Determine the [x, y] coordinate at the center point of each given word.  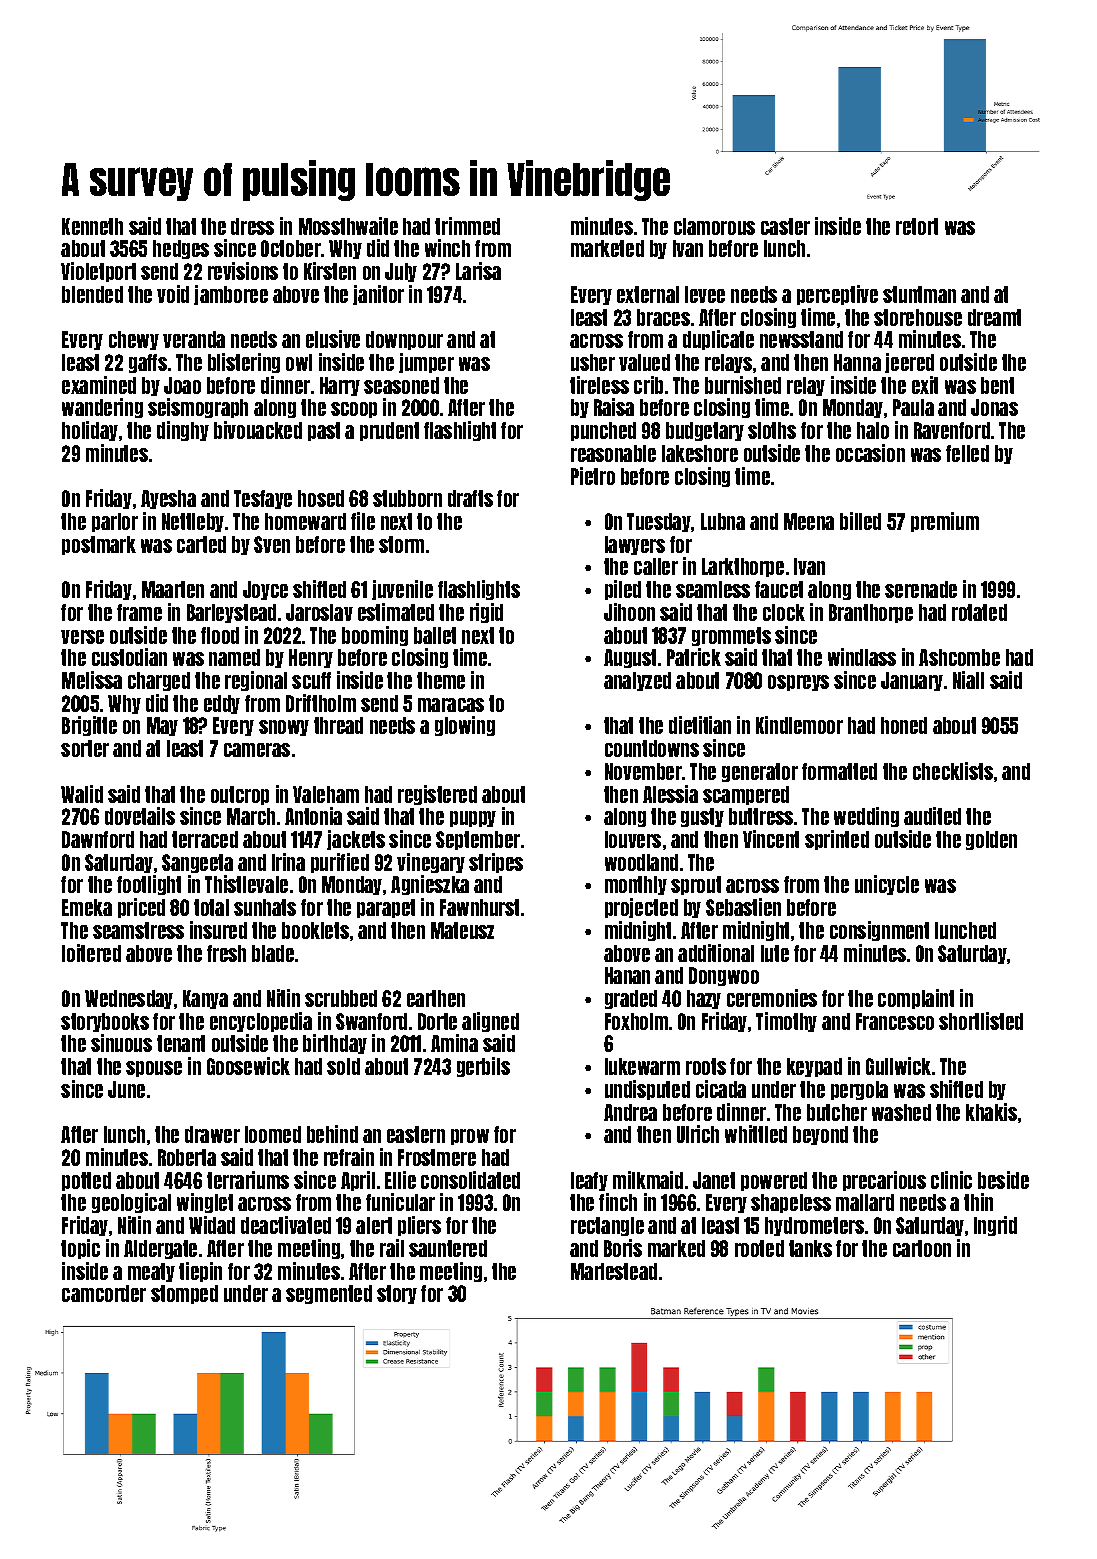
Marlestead [614, 1271]
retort [917, 226]
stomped [184, 1294]
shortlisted [981, 1021]
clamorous [714, 226]
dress [252, 226]
